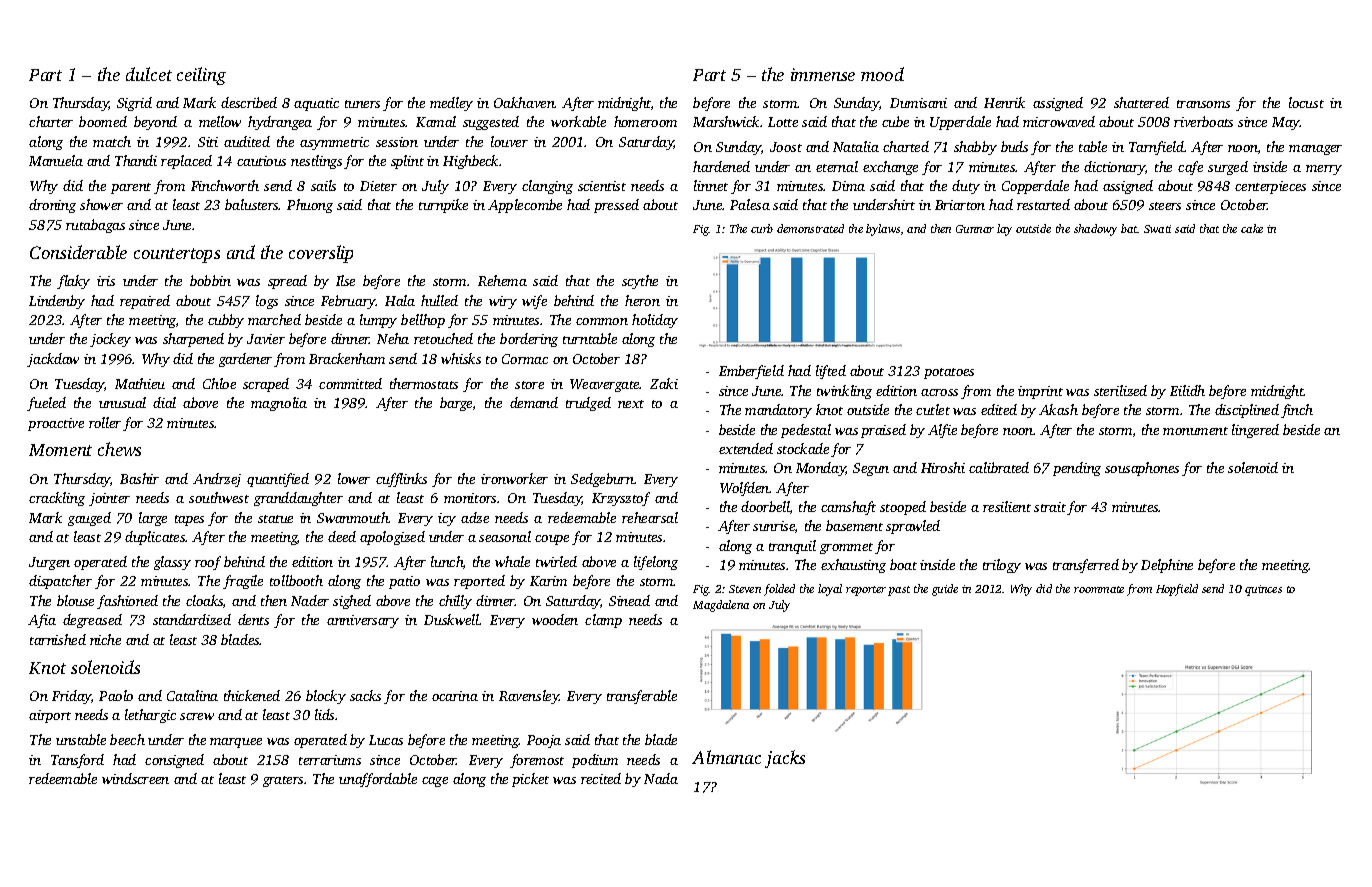 The image size is (1372, 887). I want to click on centerpieces, so click(1270, 187).
